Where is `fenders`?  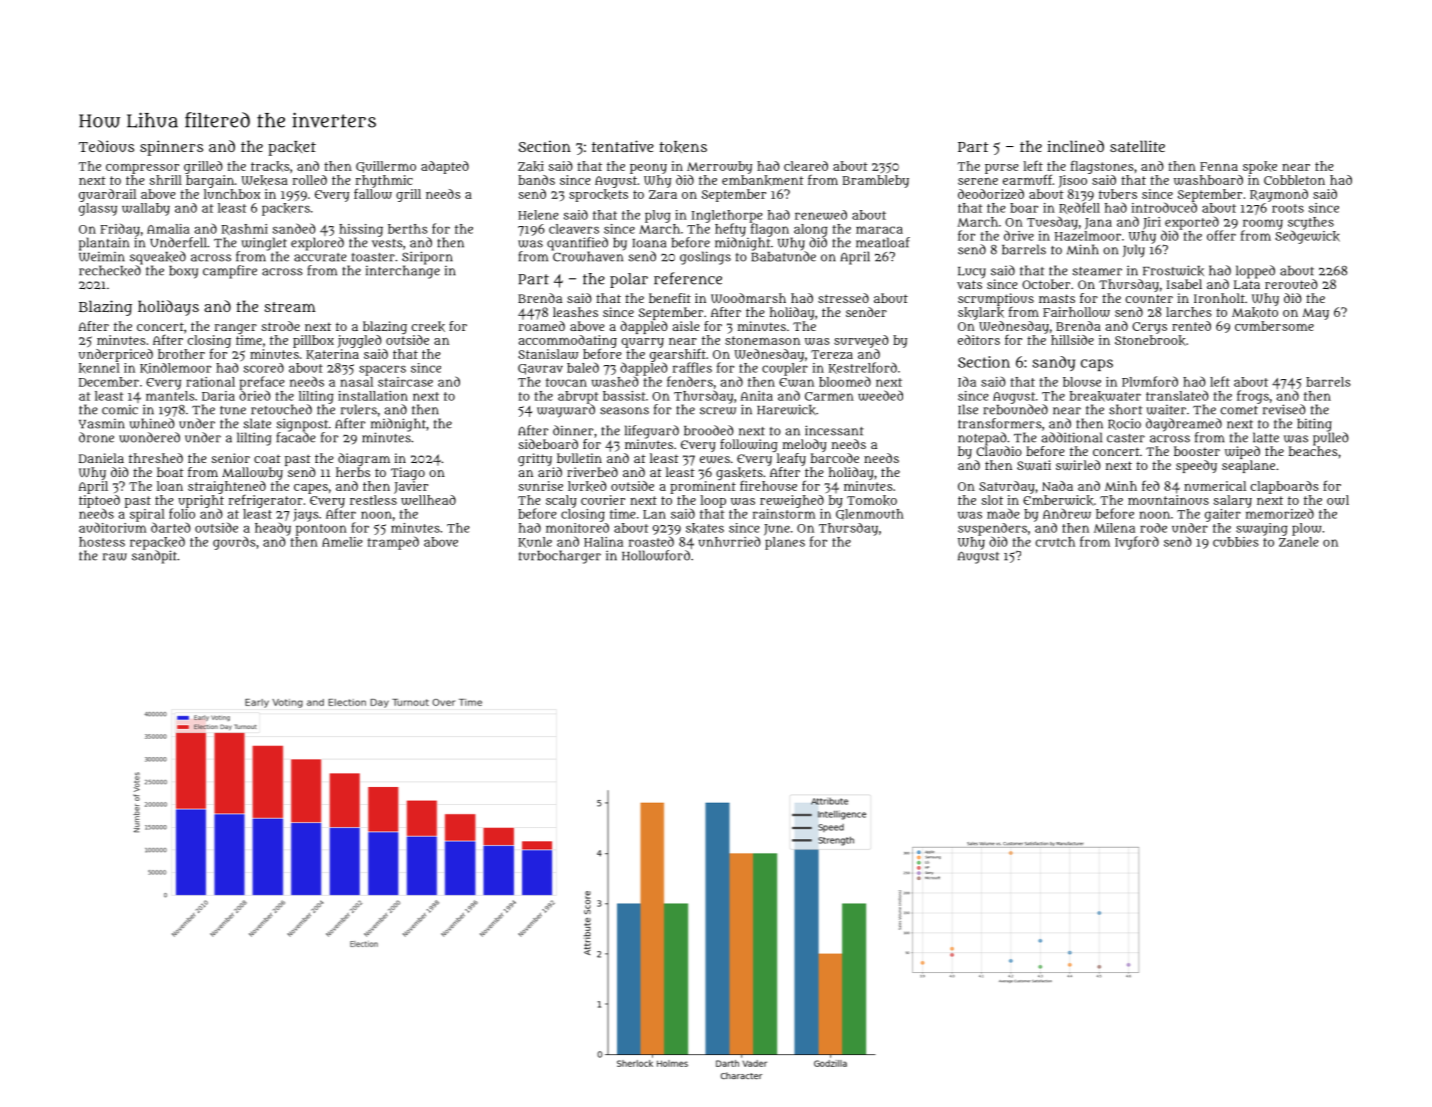
fenders is located at coordinates (690, 381).
